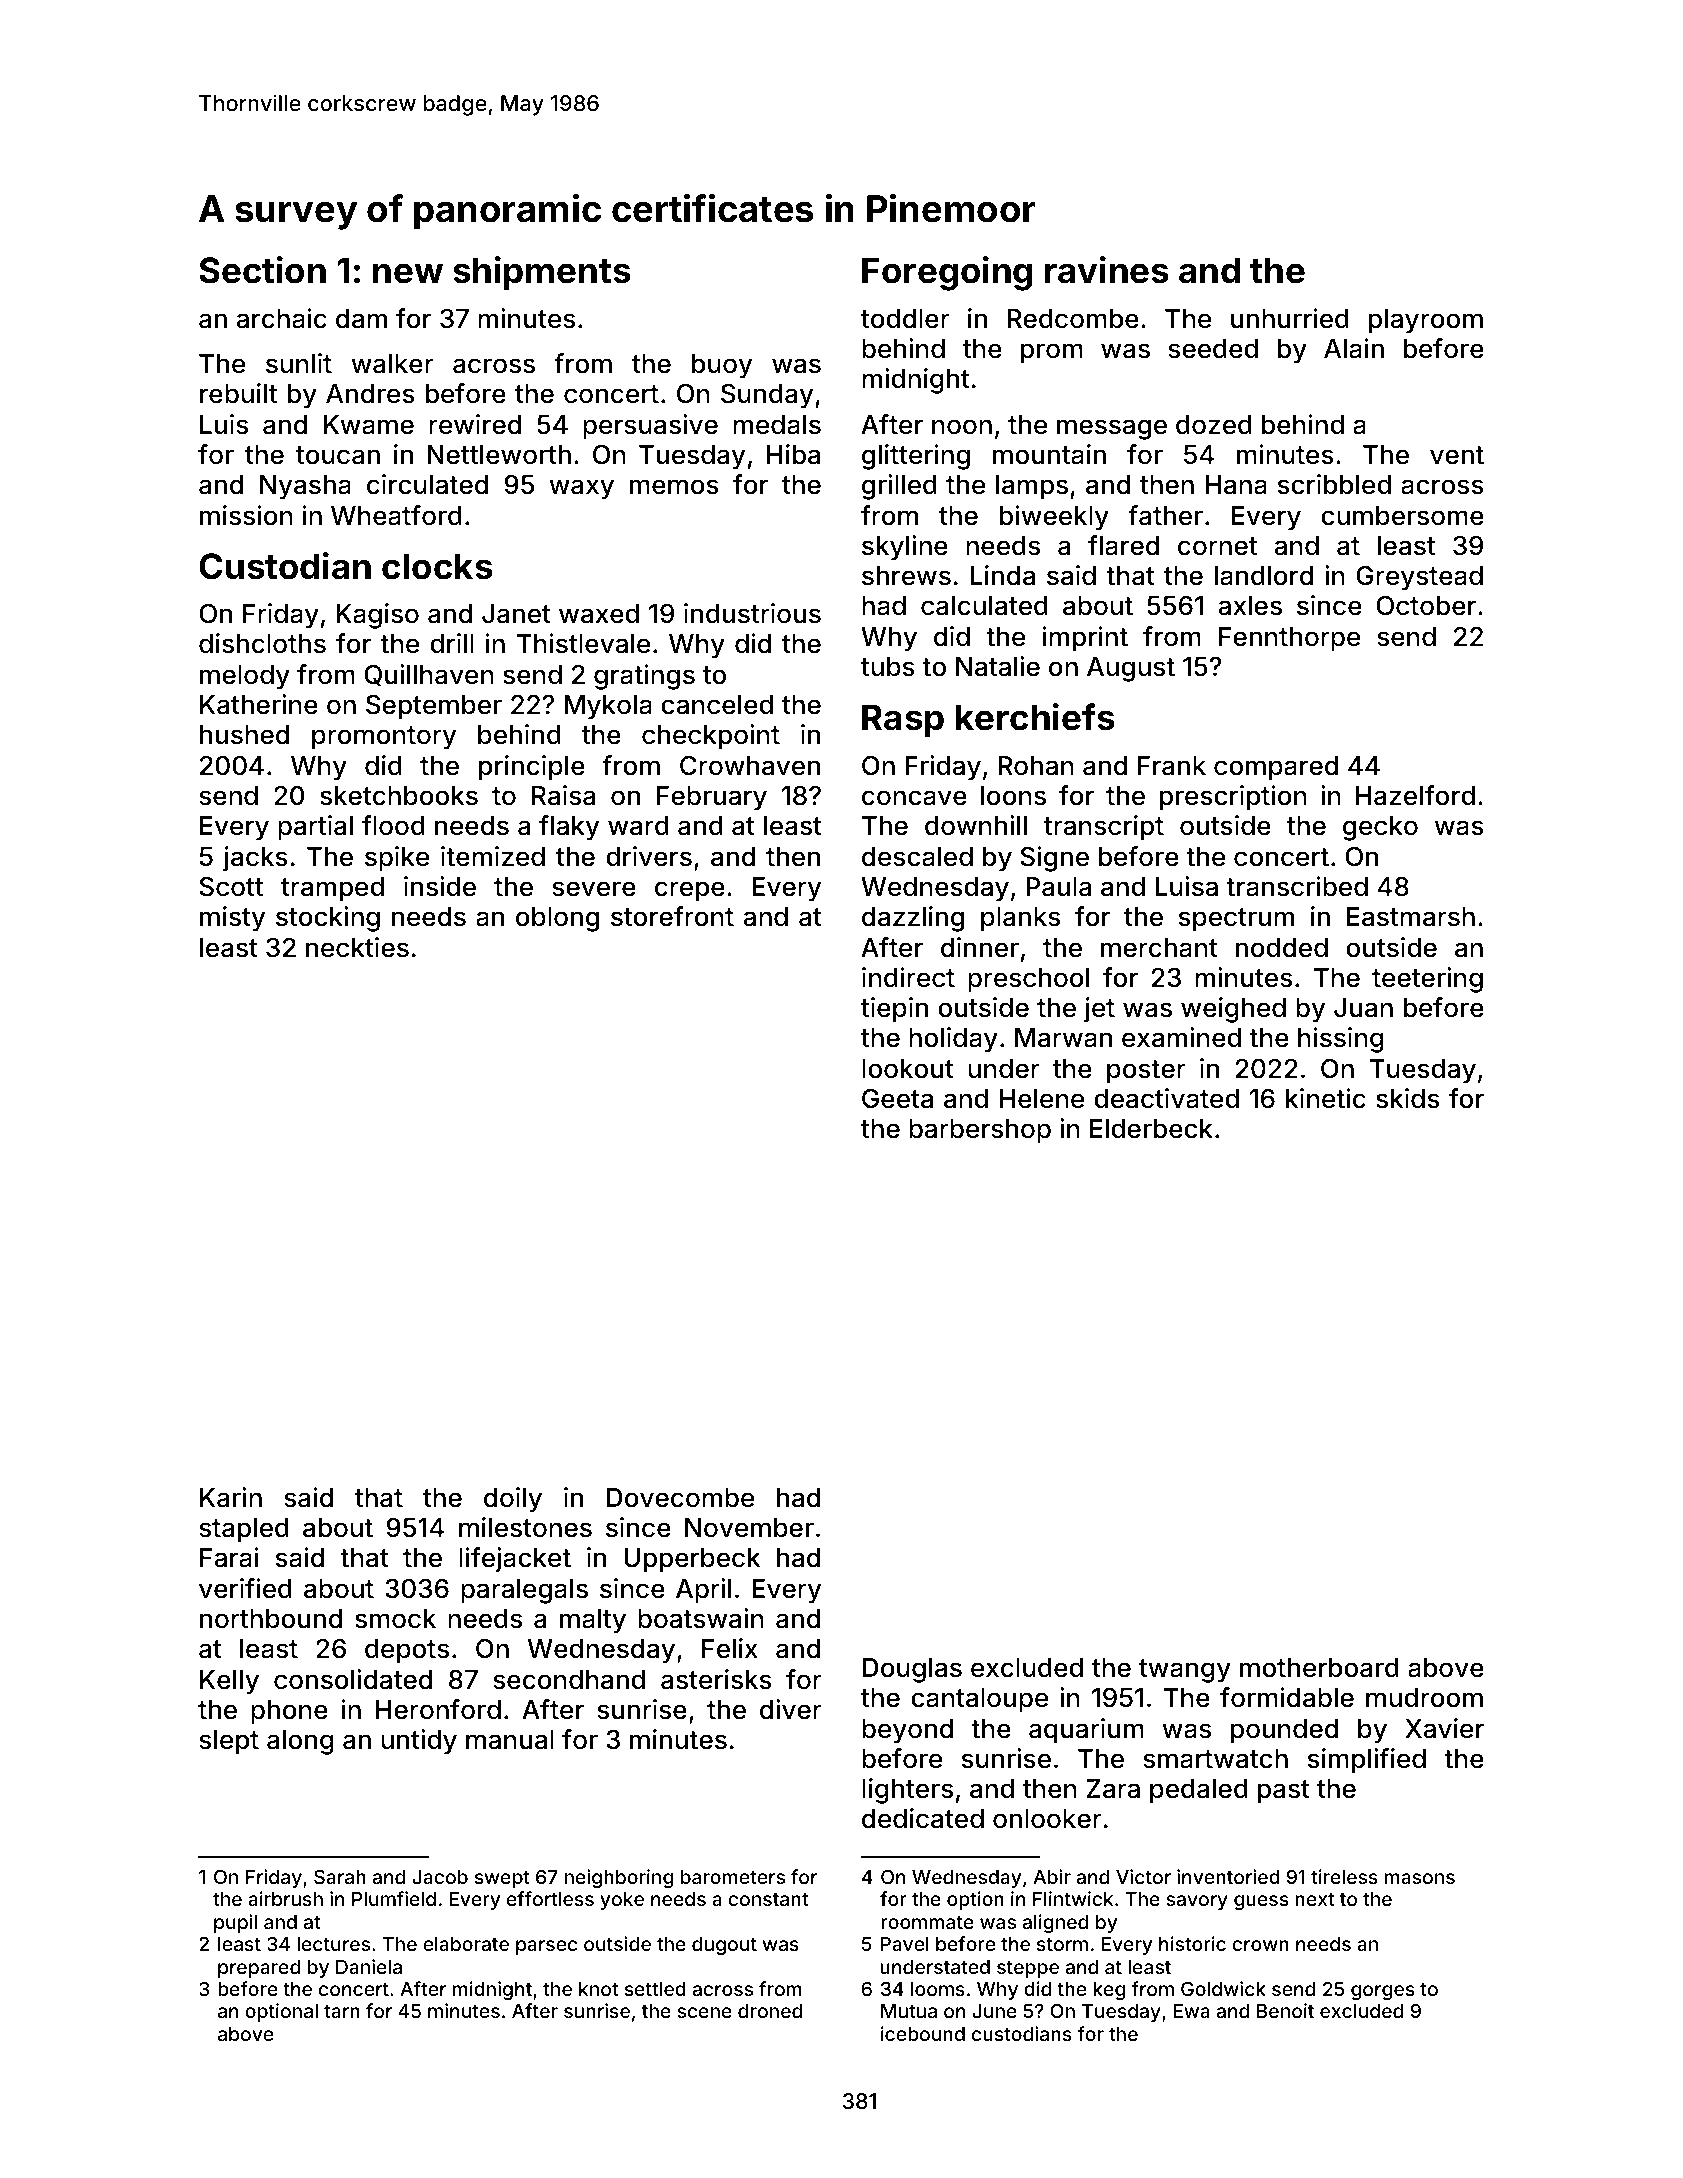 The width and height of the screenshot is (1683, 2178). Describe the element at coordinates (524, 1591) in the screenshot. I see `paralegals` at that location.
